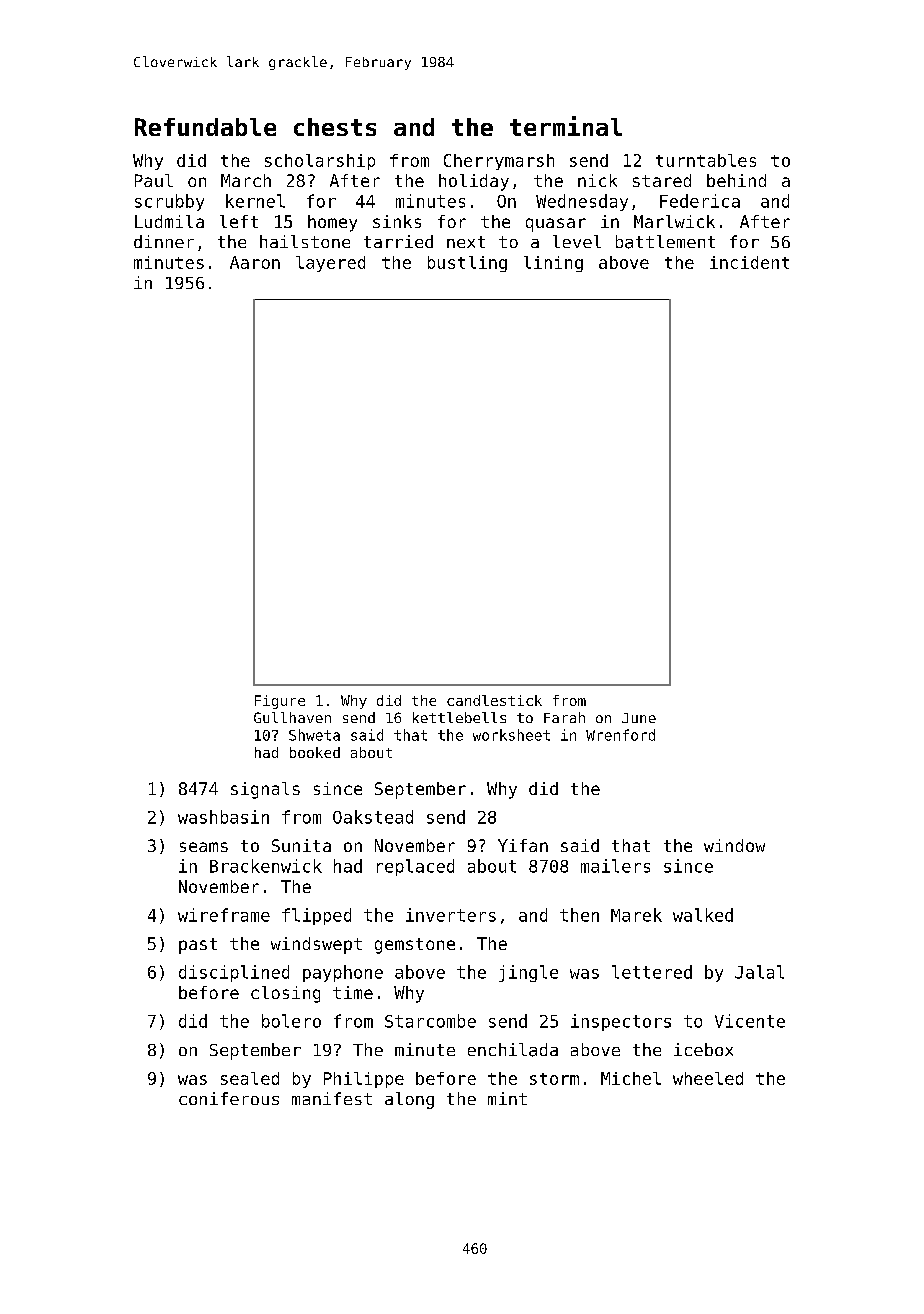  I want to click on Figure, so click(280, 702).
